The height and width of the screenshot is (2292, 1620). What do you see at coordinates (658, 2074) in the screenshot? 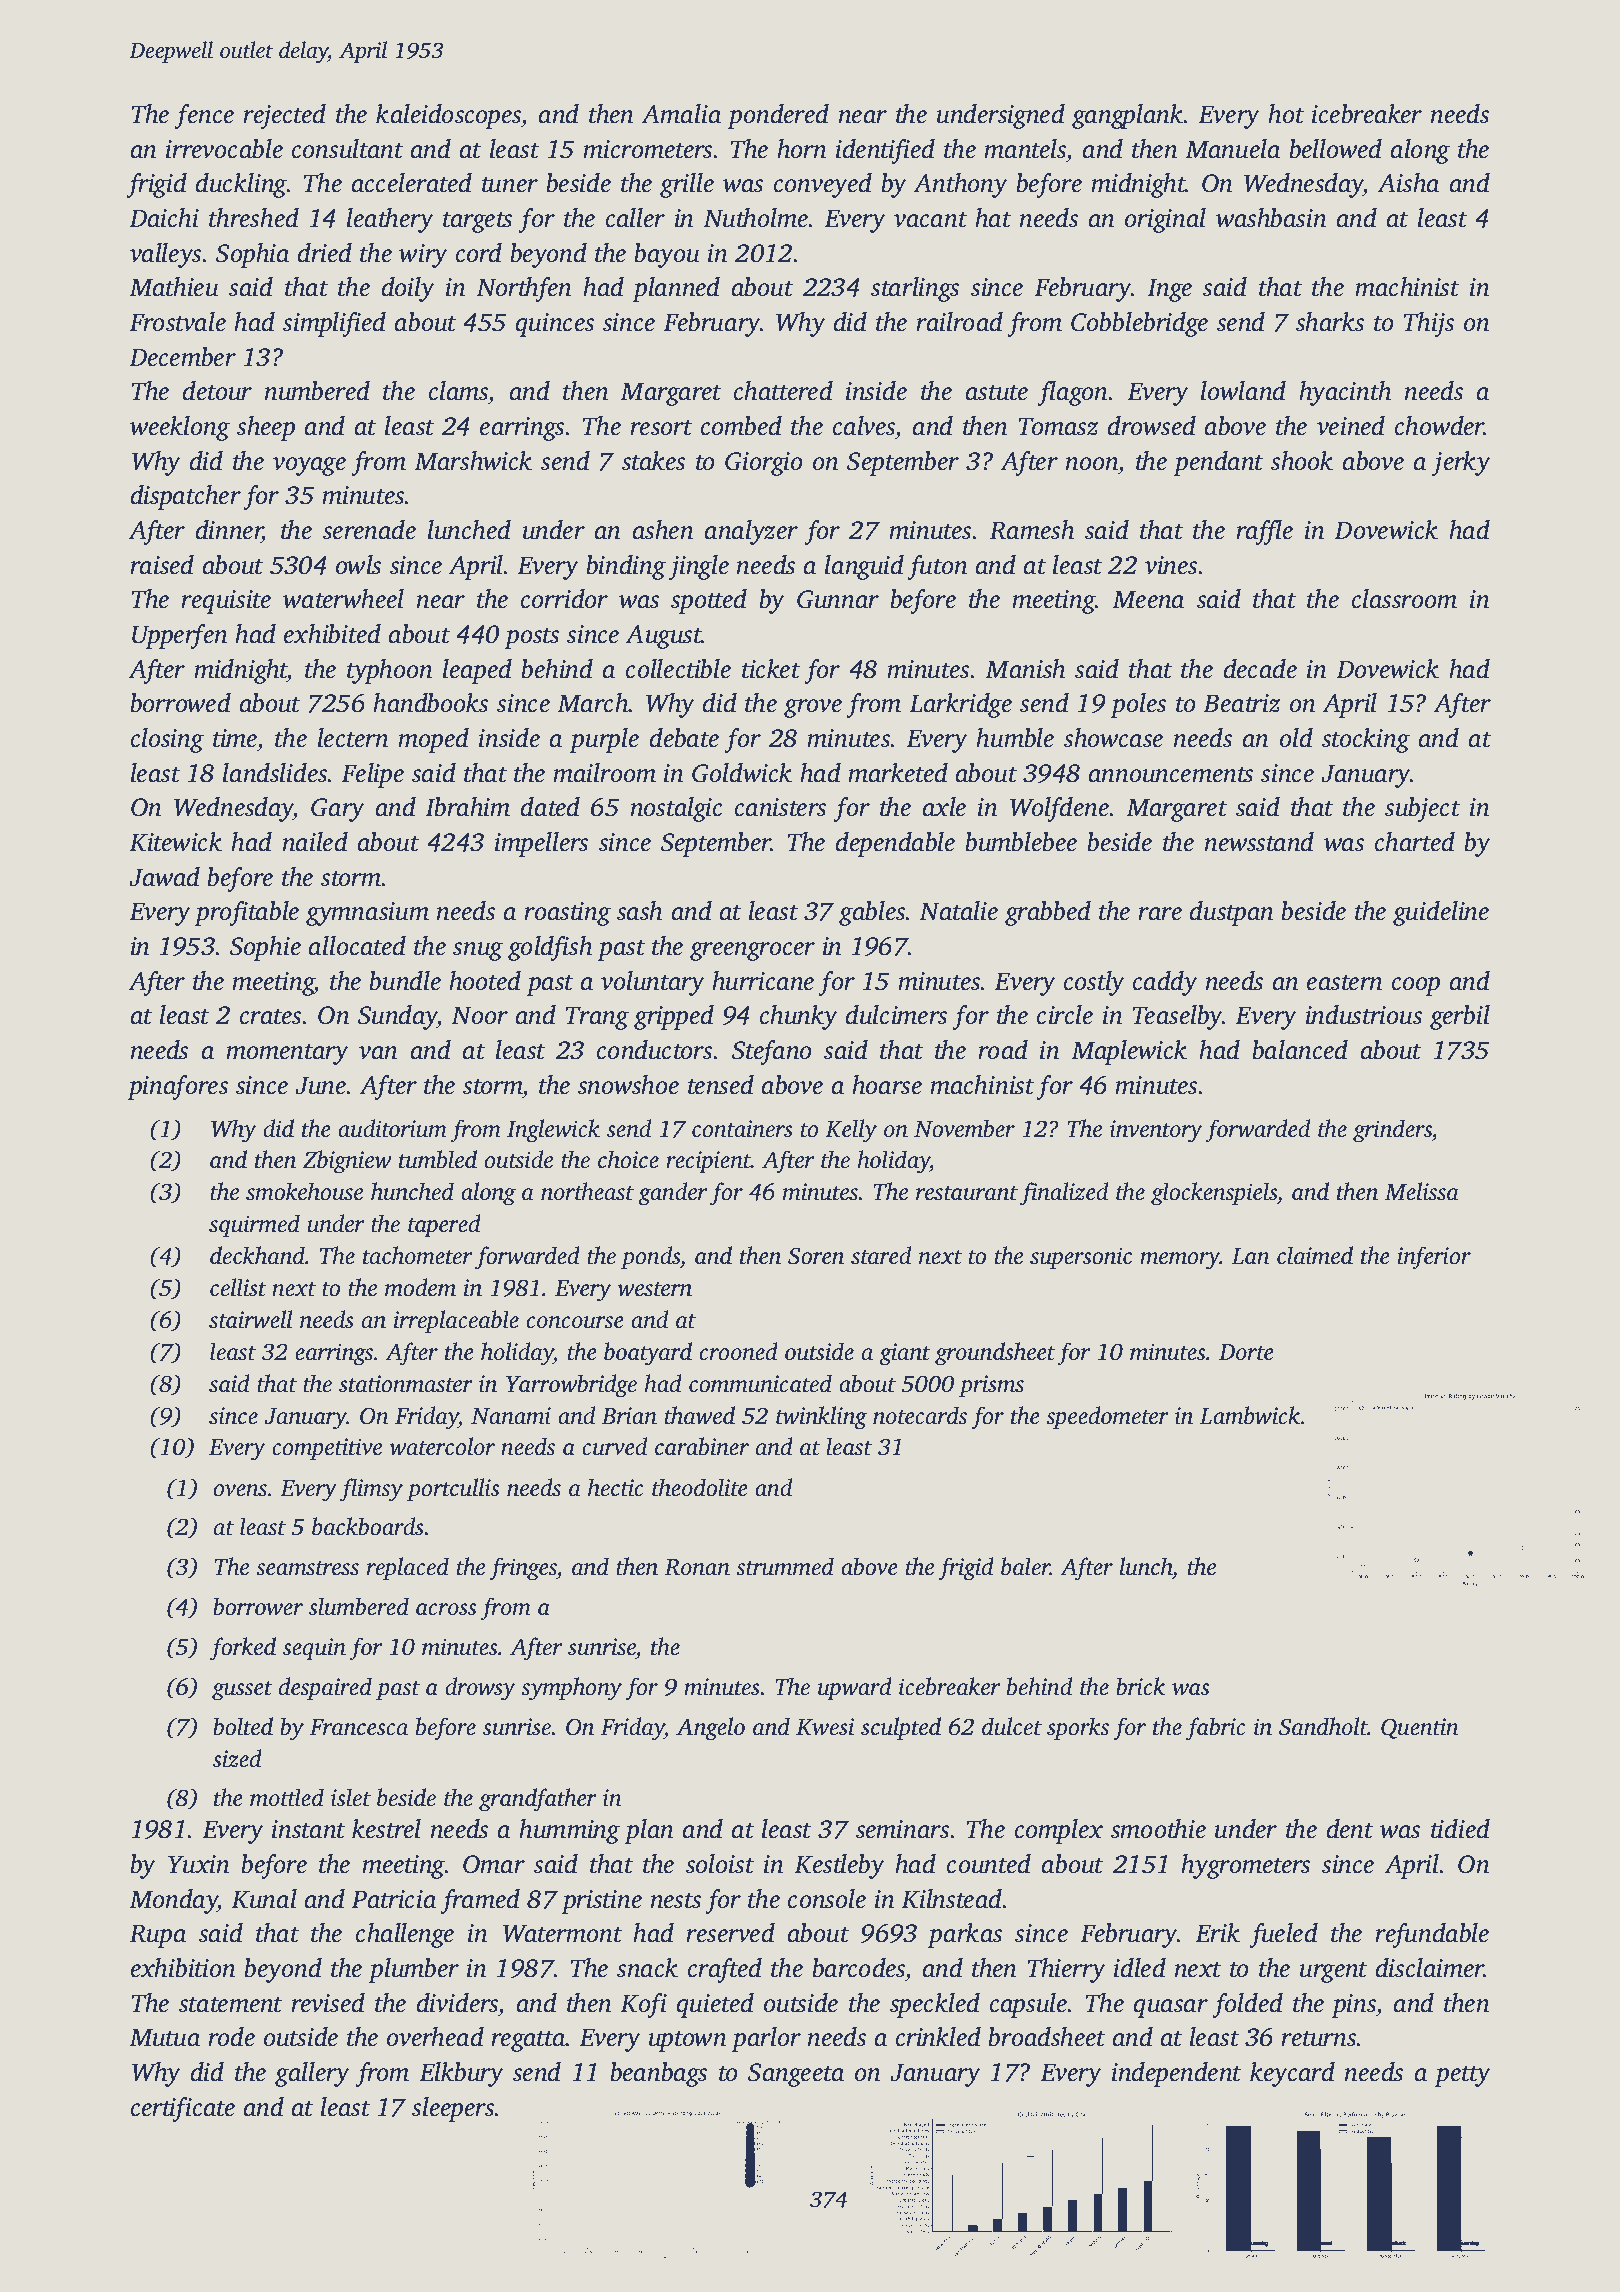
I see `beanbags` at bounding box center [658, 2074].
